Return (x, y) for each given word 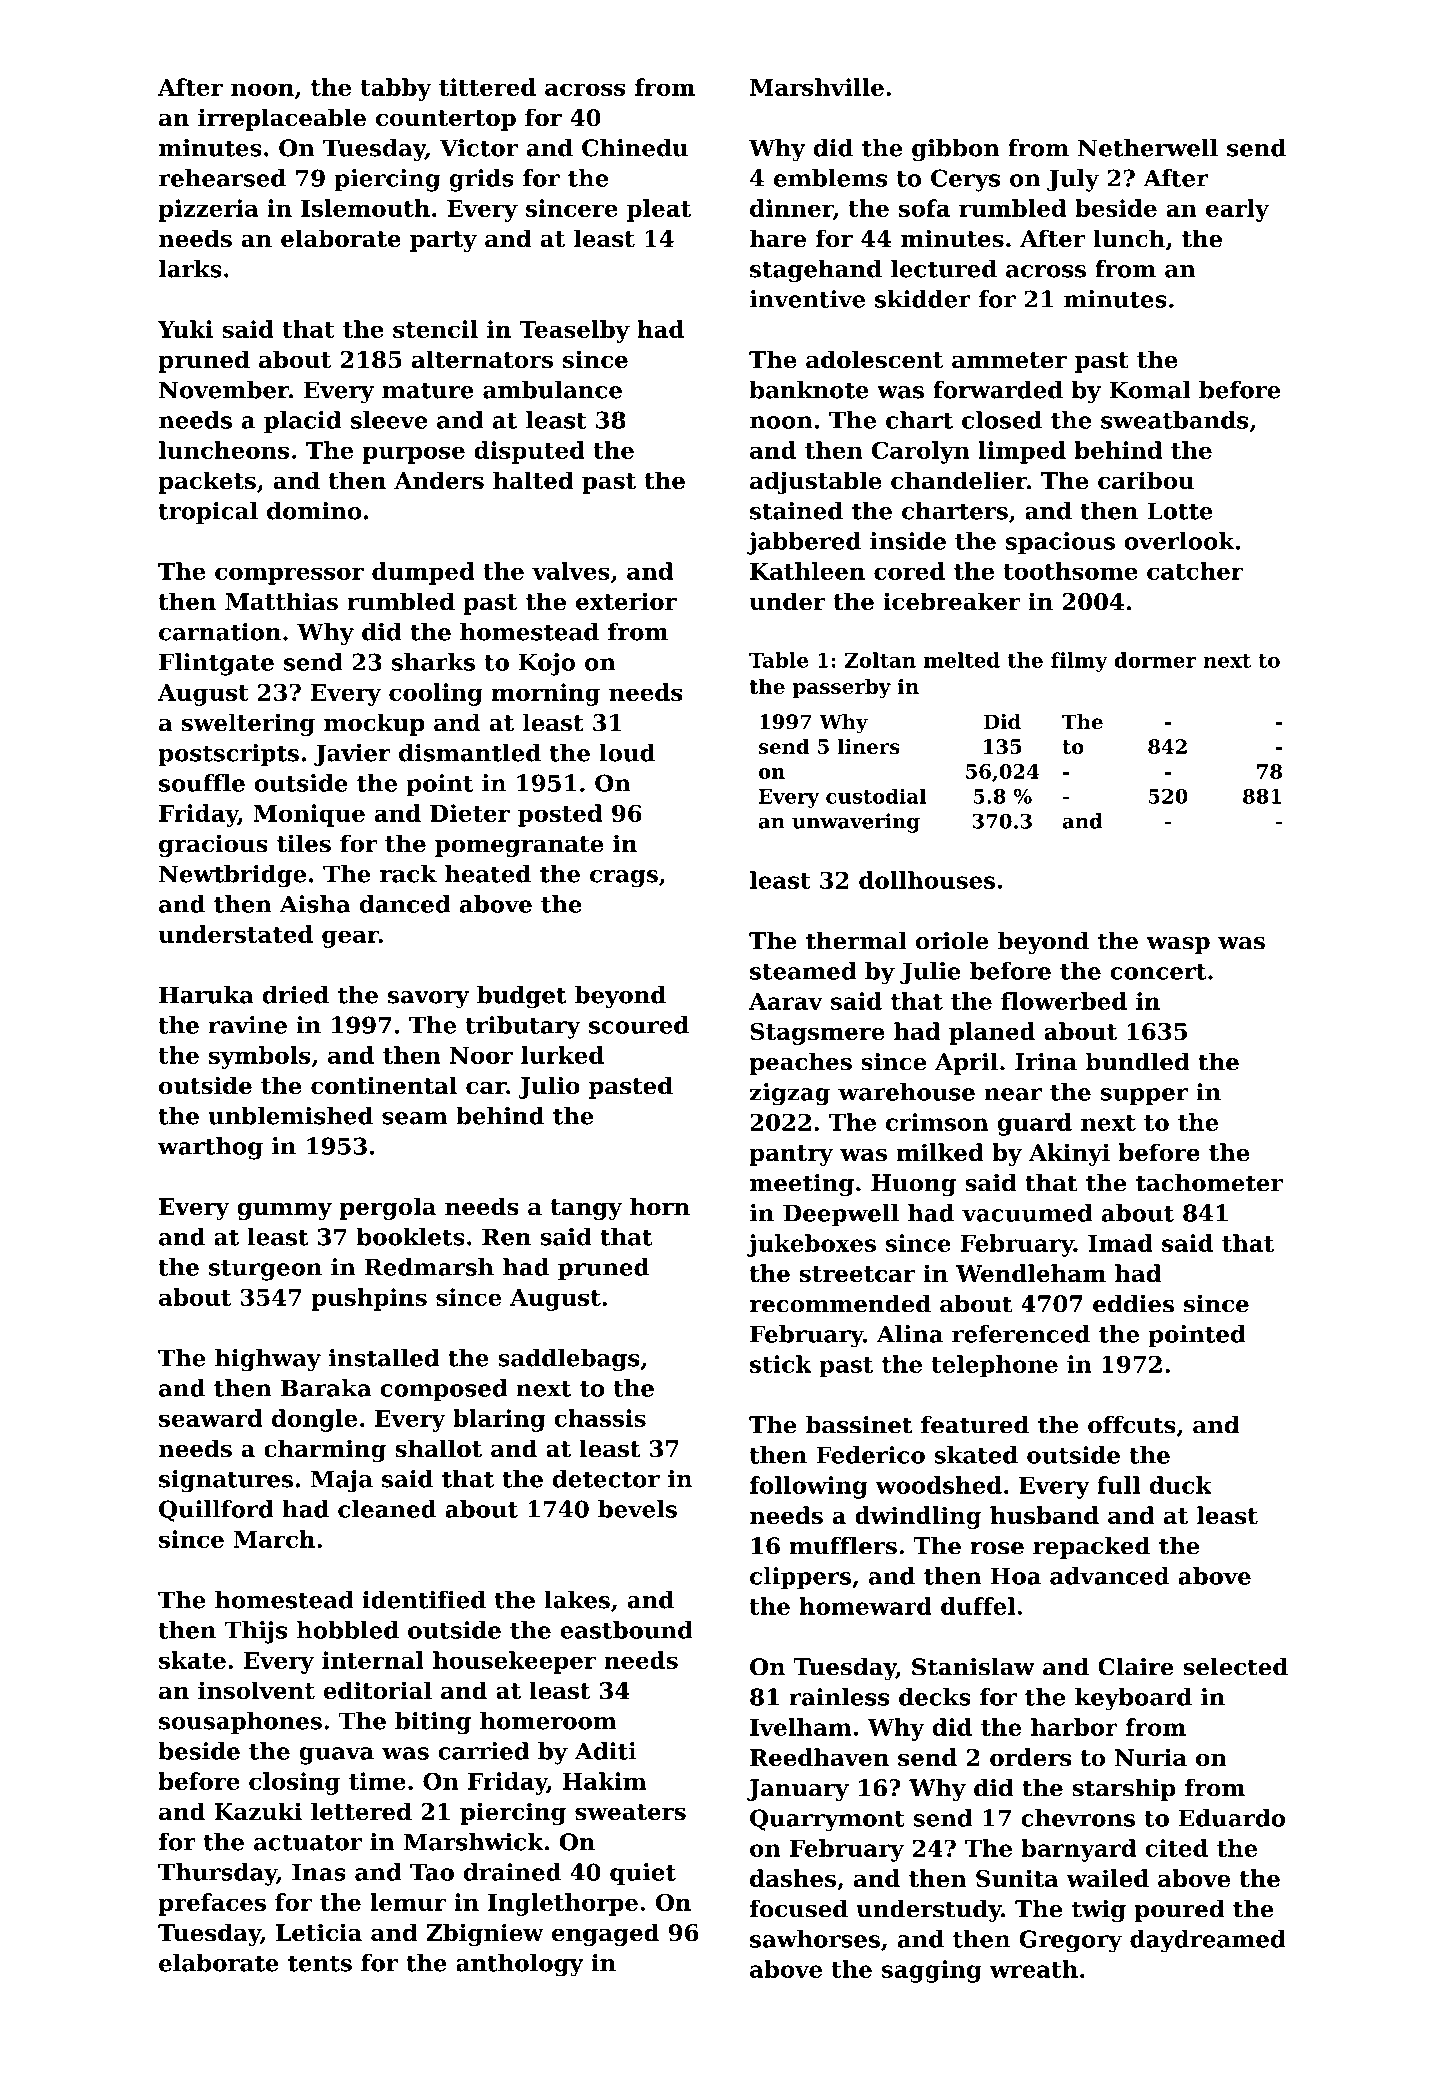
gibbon (956, 150)
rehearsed (222, 178)
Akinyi (1069, 1154)
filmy (1079, 662)
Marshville (817, 87)
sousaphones (240, 1723)
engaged (605, 1934)
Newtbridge (232, 876)
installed (384, 1358)
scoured (639, 1025)
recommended (840, 1303)
